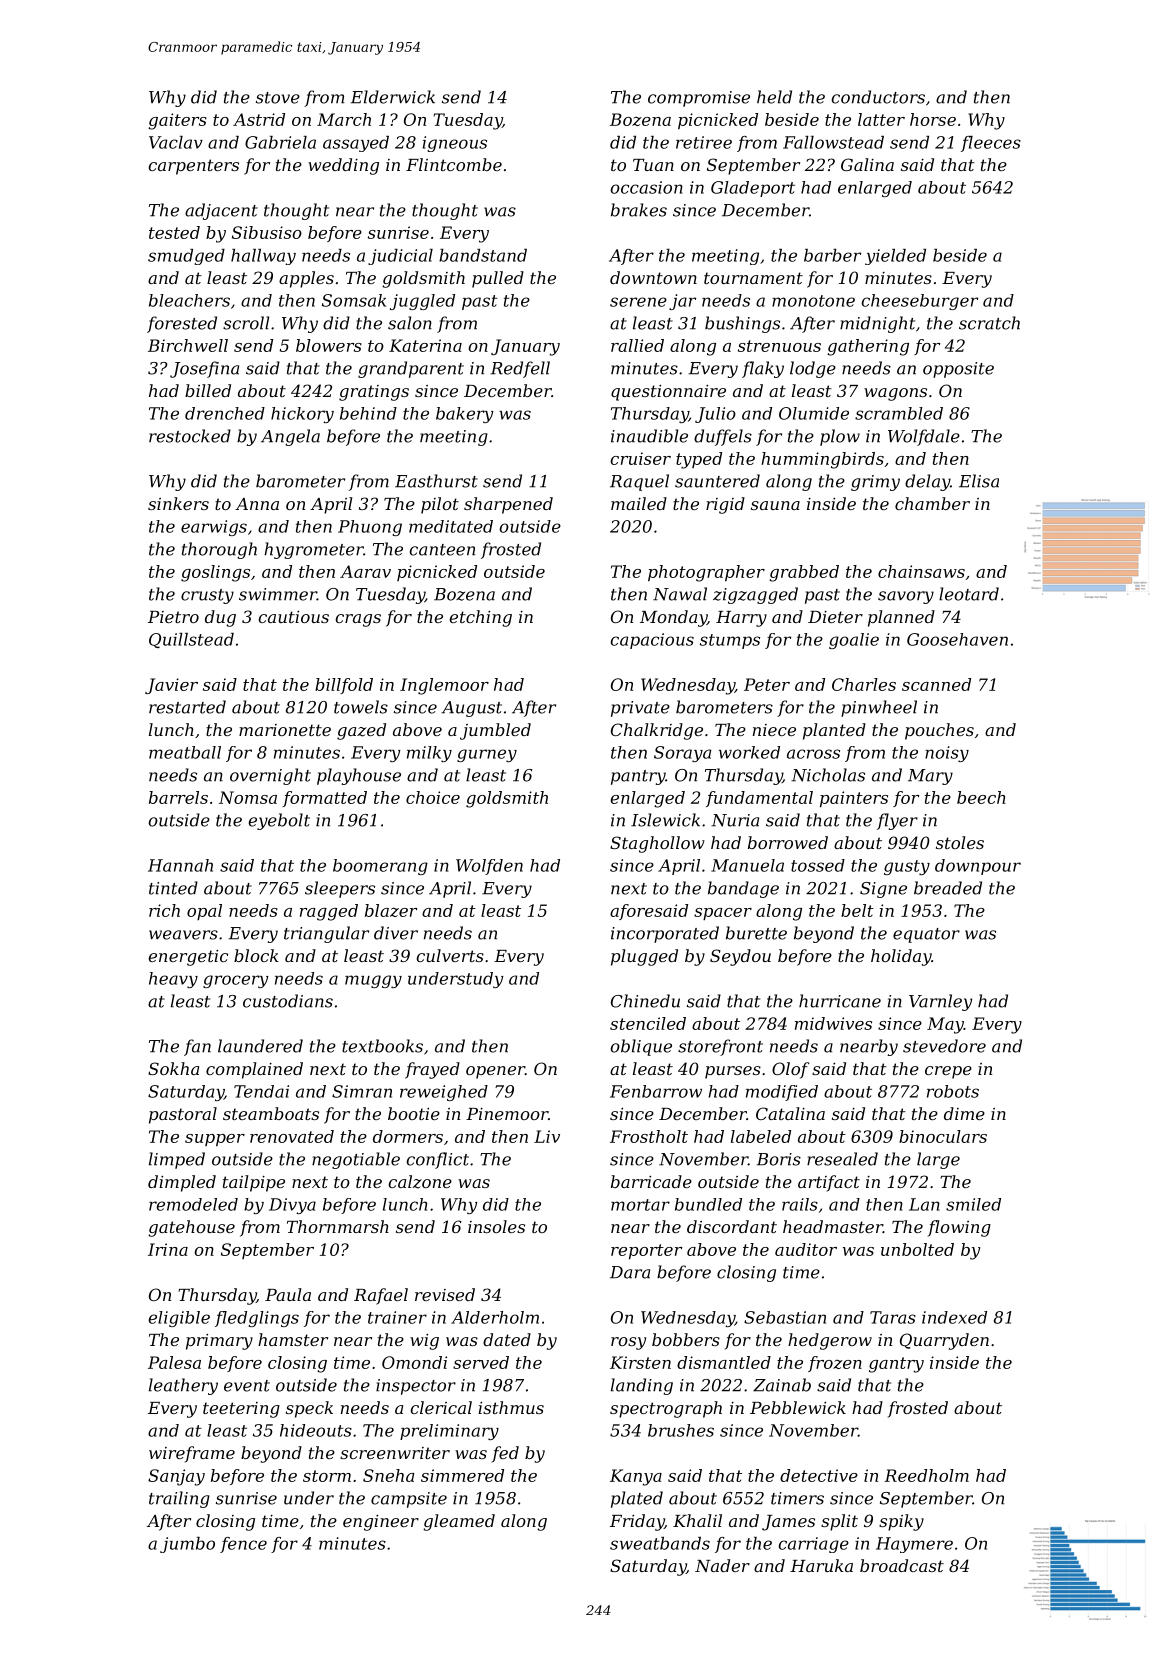 The height and width of the screenshot is (1658, 1172). Describe the element at coordinates (785, 1317) in the screenshot. I see `Sebastian` at that location.
